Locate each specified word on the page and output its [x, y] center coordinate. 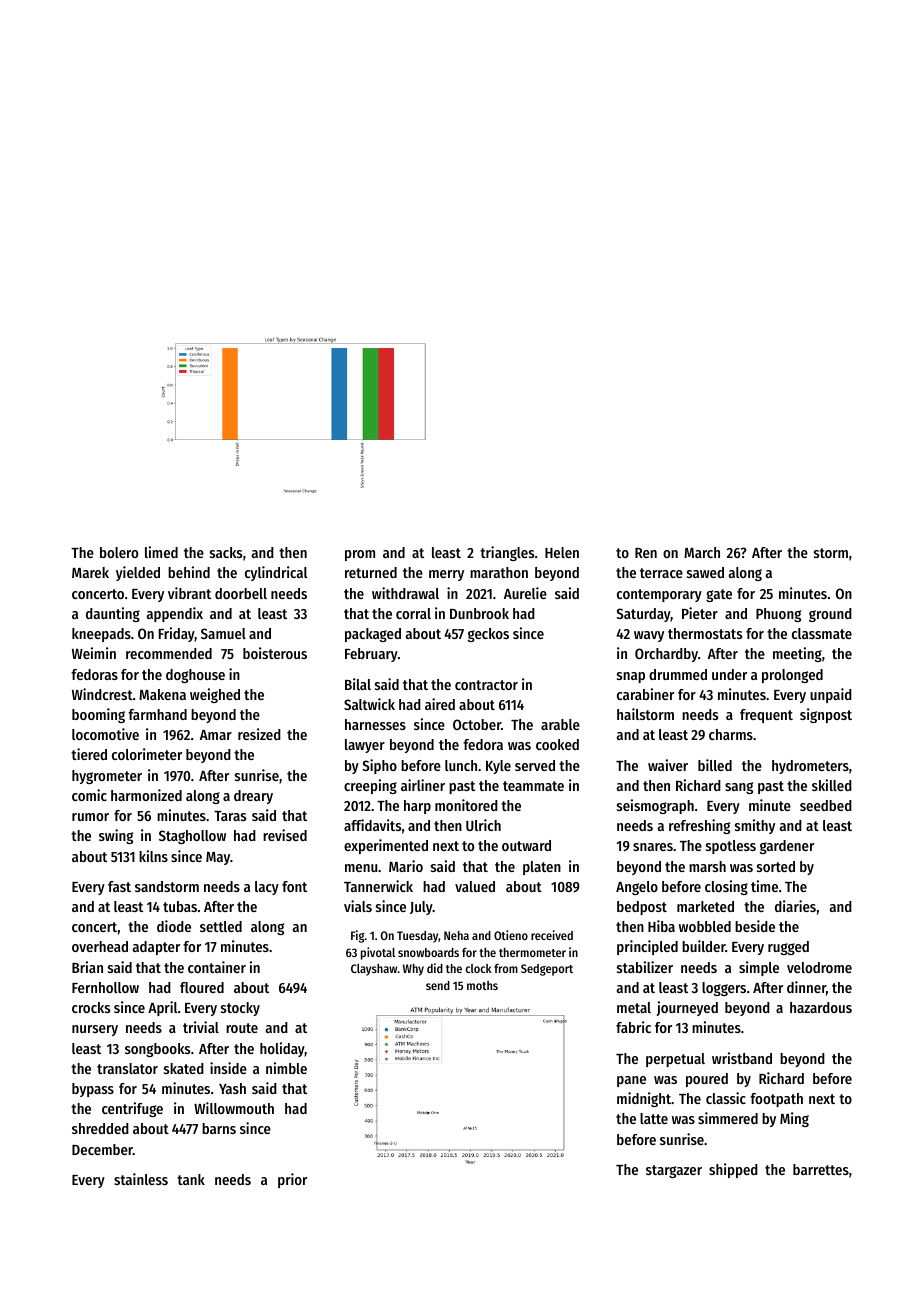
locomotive [105, 734]
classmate [822, 633]
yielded [138, 573]
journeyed [687, 1008]
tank [191, 1179]
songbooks [157, 1050]
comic [89, 795]
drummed [678, 674]
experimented [386, 846]
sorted [776, 866]
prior [292, 1180]
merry [446, 575]
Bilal [358, 684]
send [438, 985]
